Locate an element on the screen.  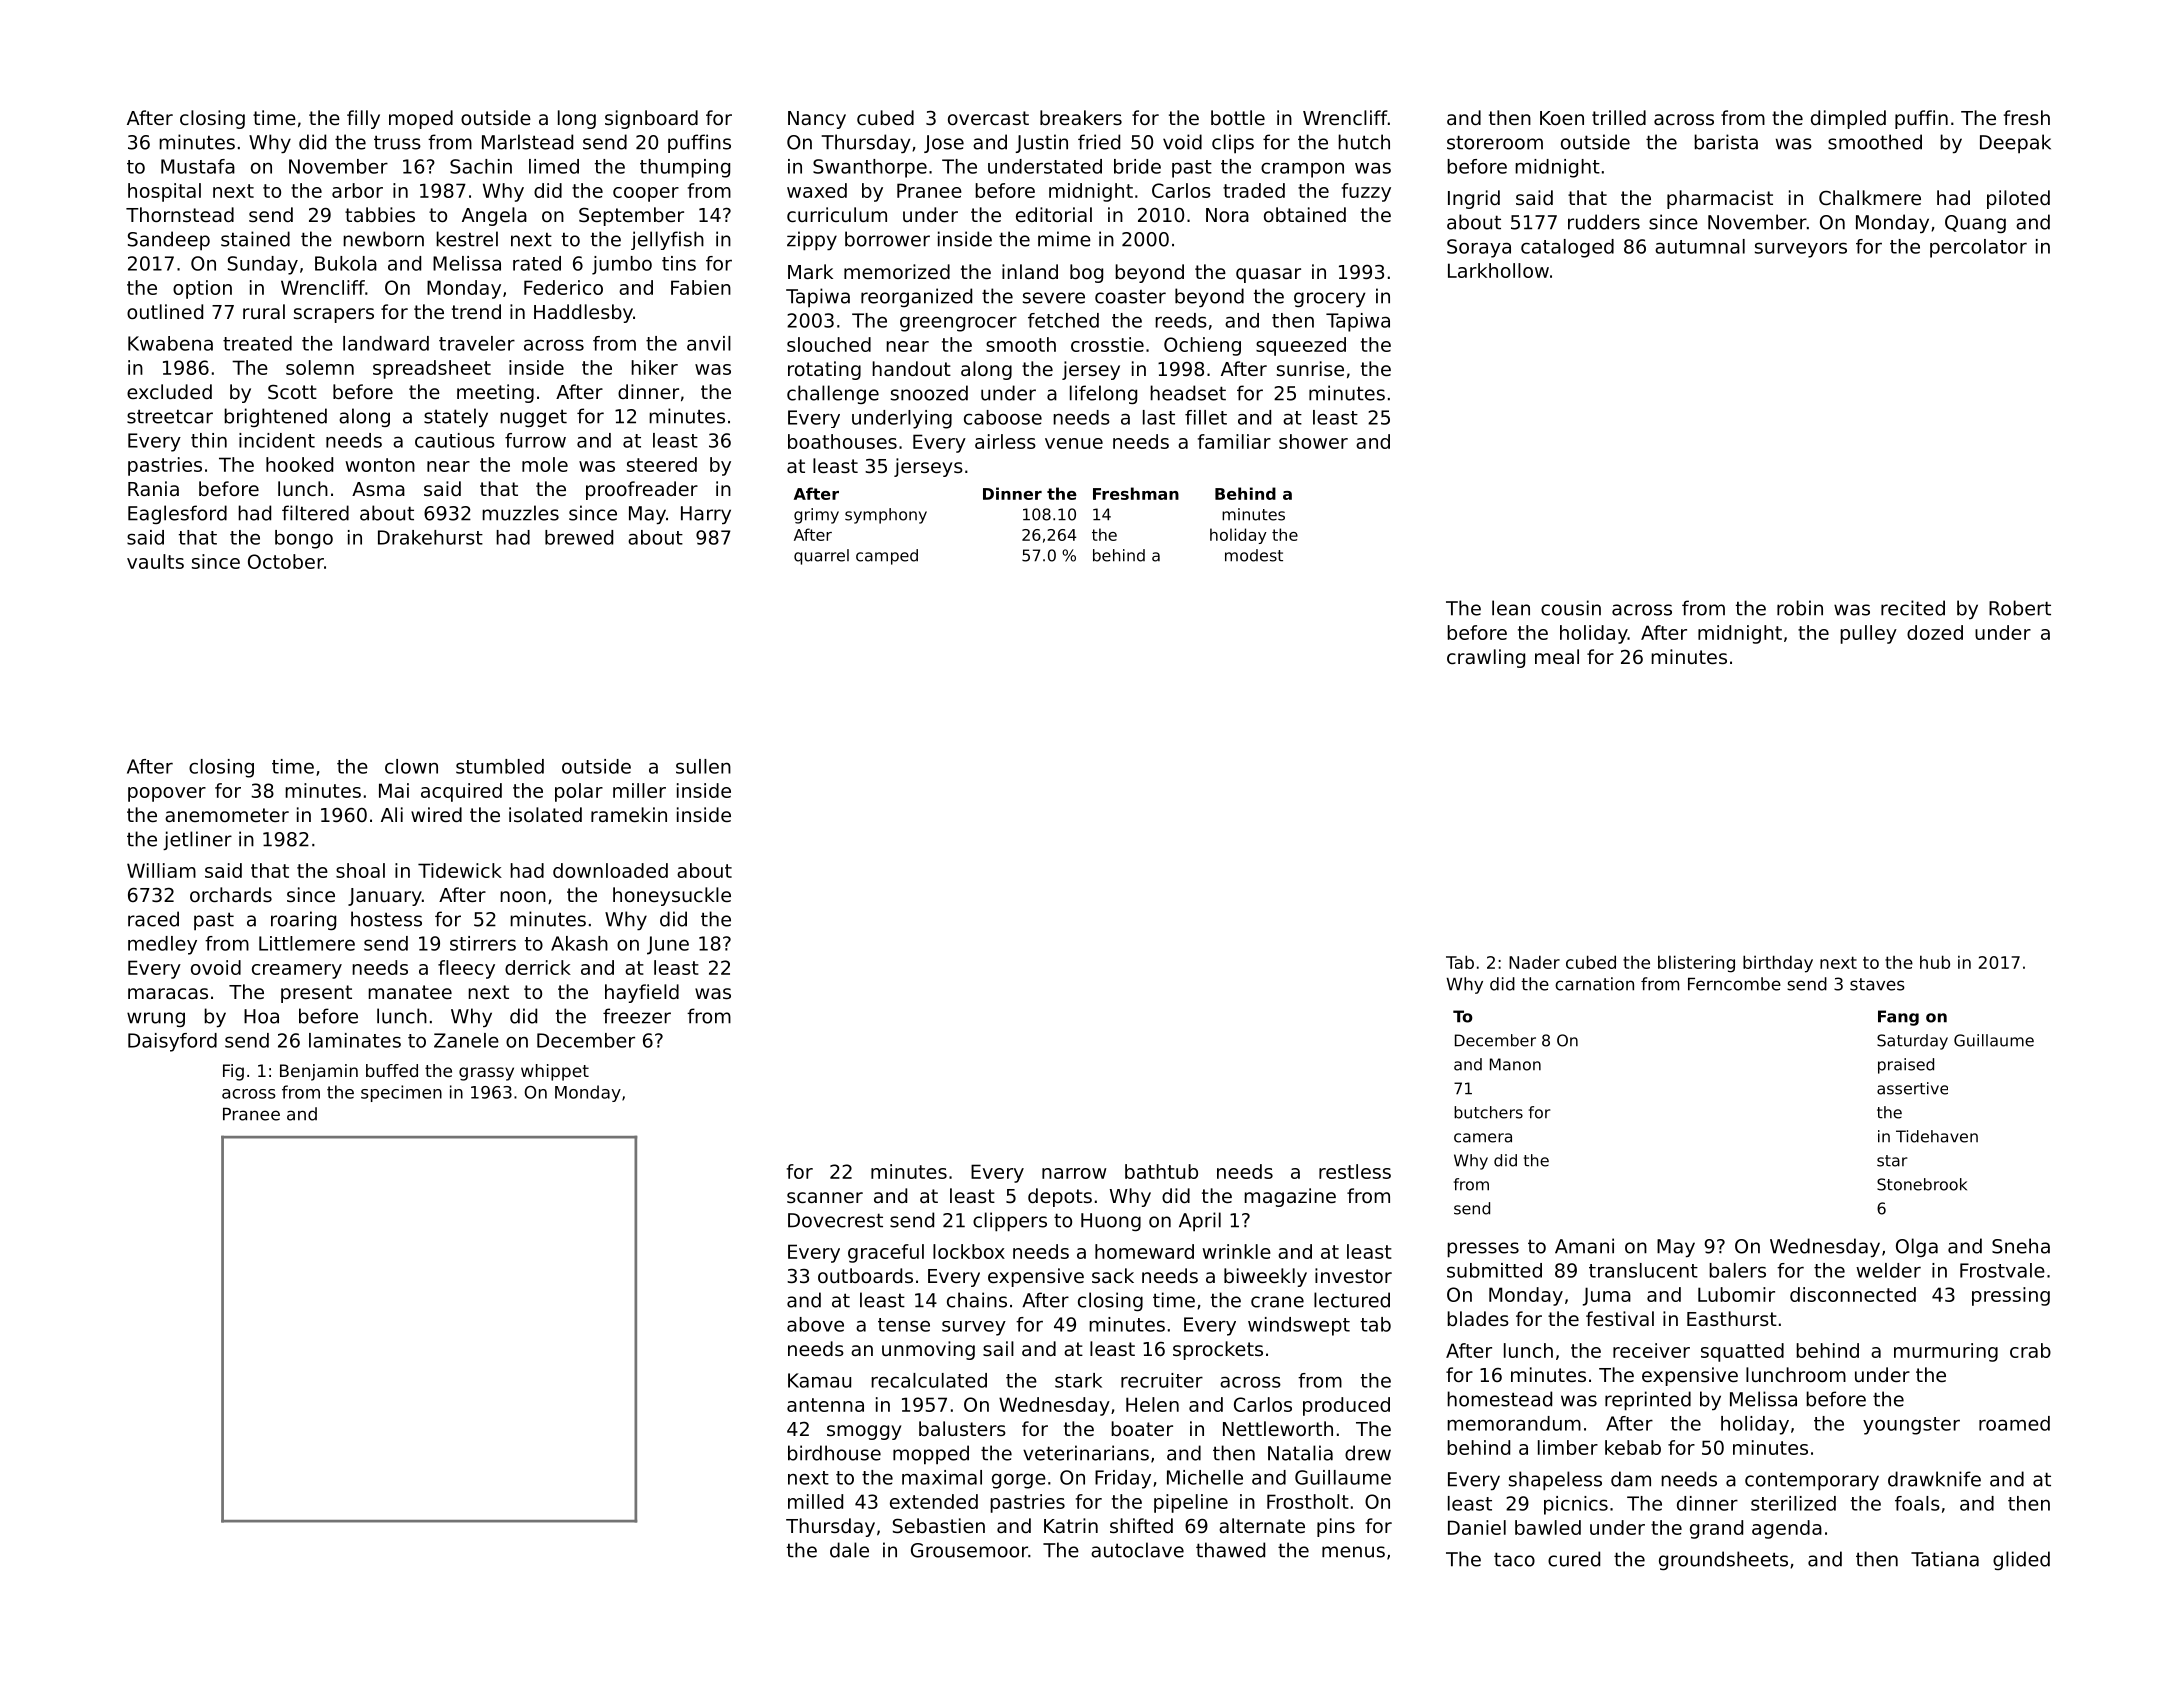
piloted is located at coordinates (2018, 199).
